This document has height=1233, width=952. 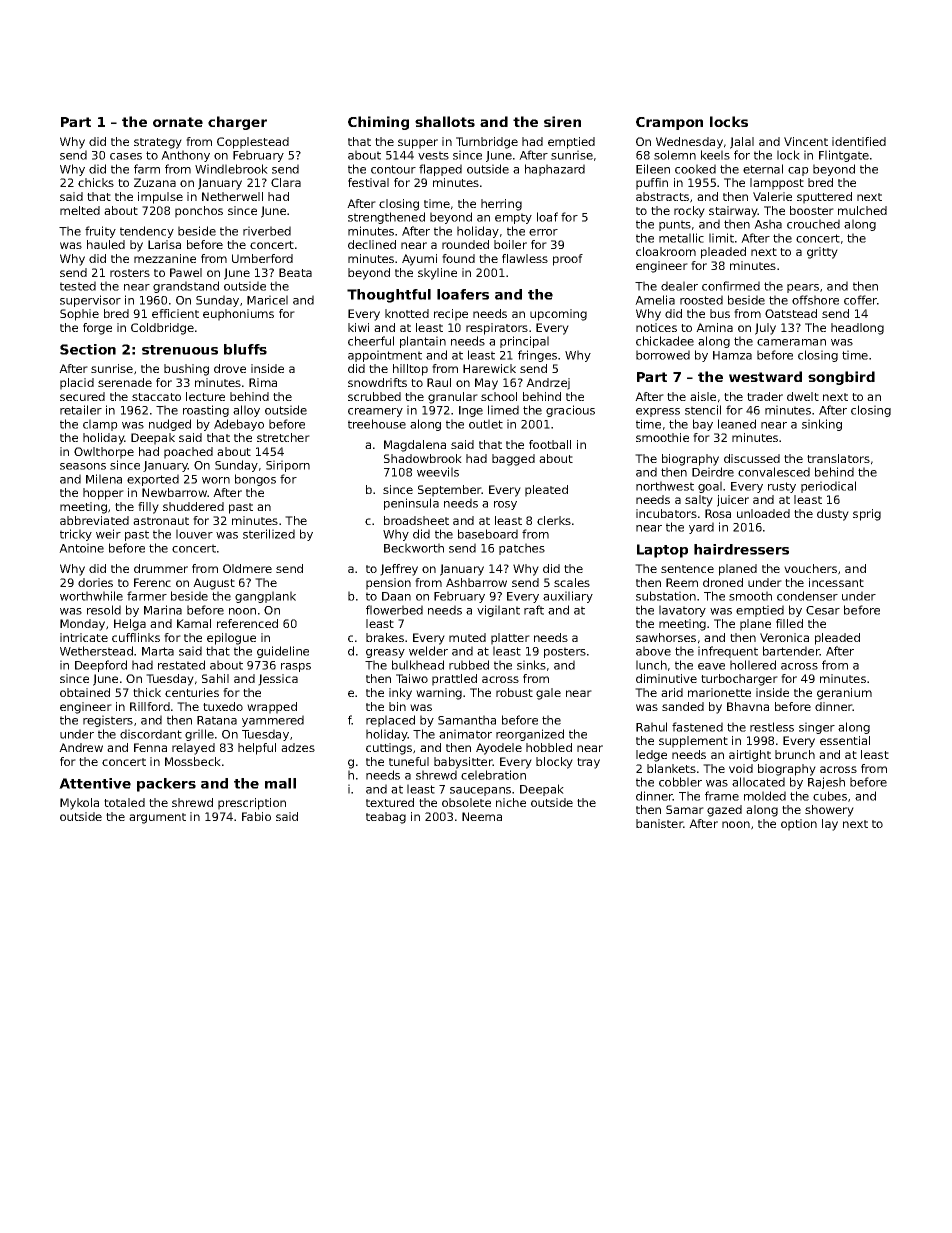 I want to click on greasy, so click(x=385, y=653).
